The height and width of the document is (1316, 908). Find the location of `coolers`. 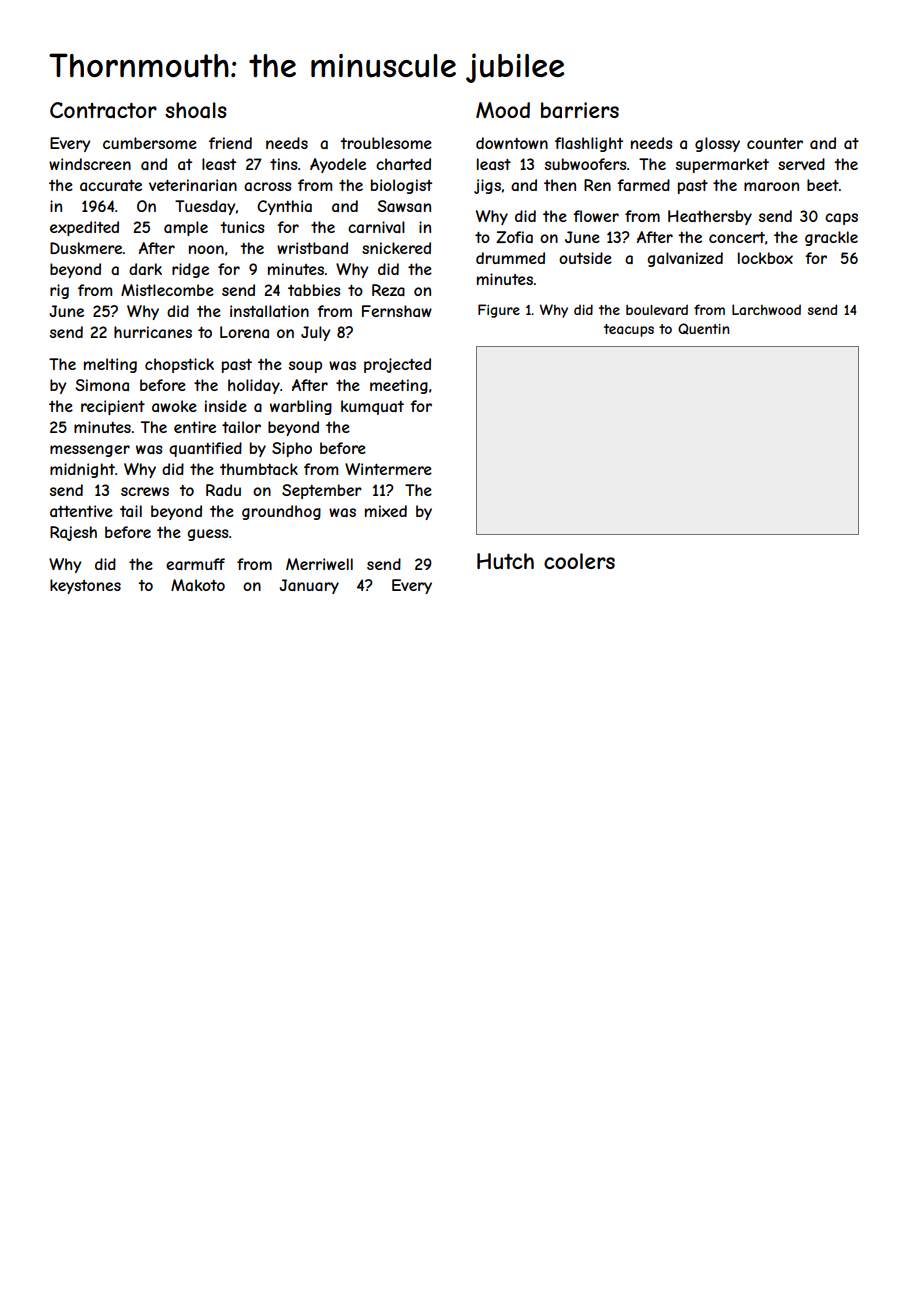

coolers is located at coordinates (579, 561).
